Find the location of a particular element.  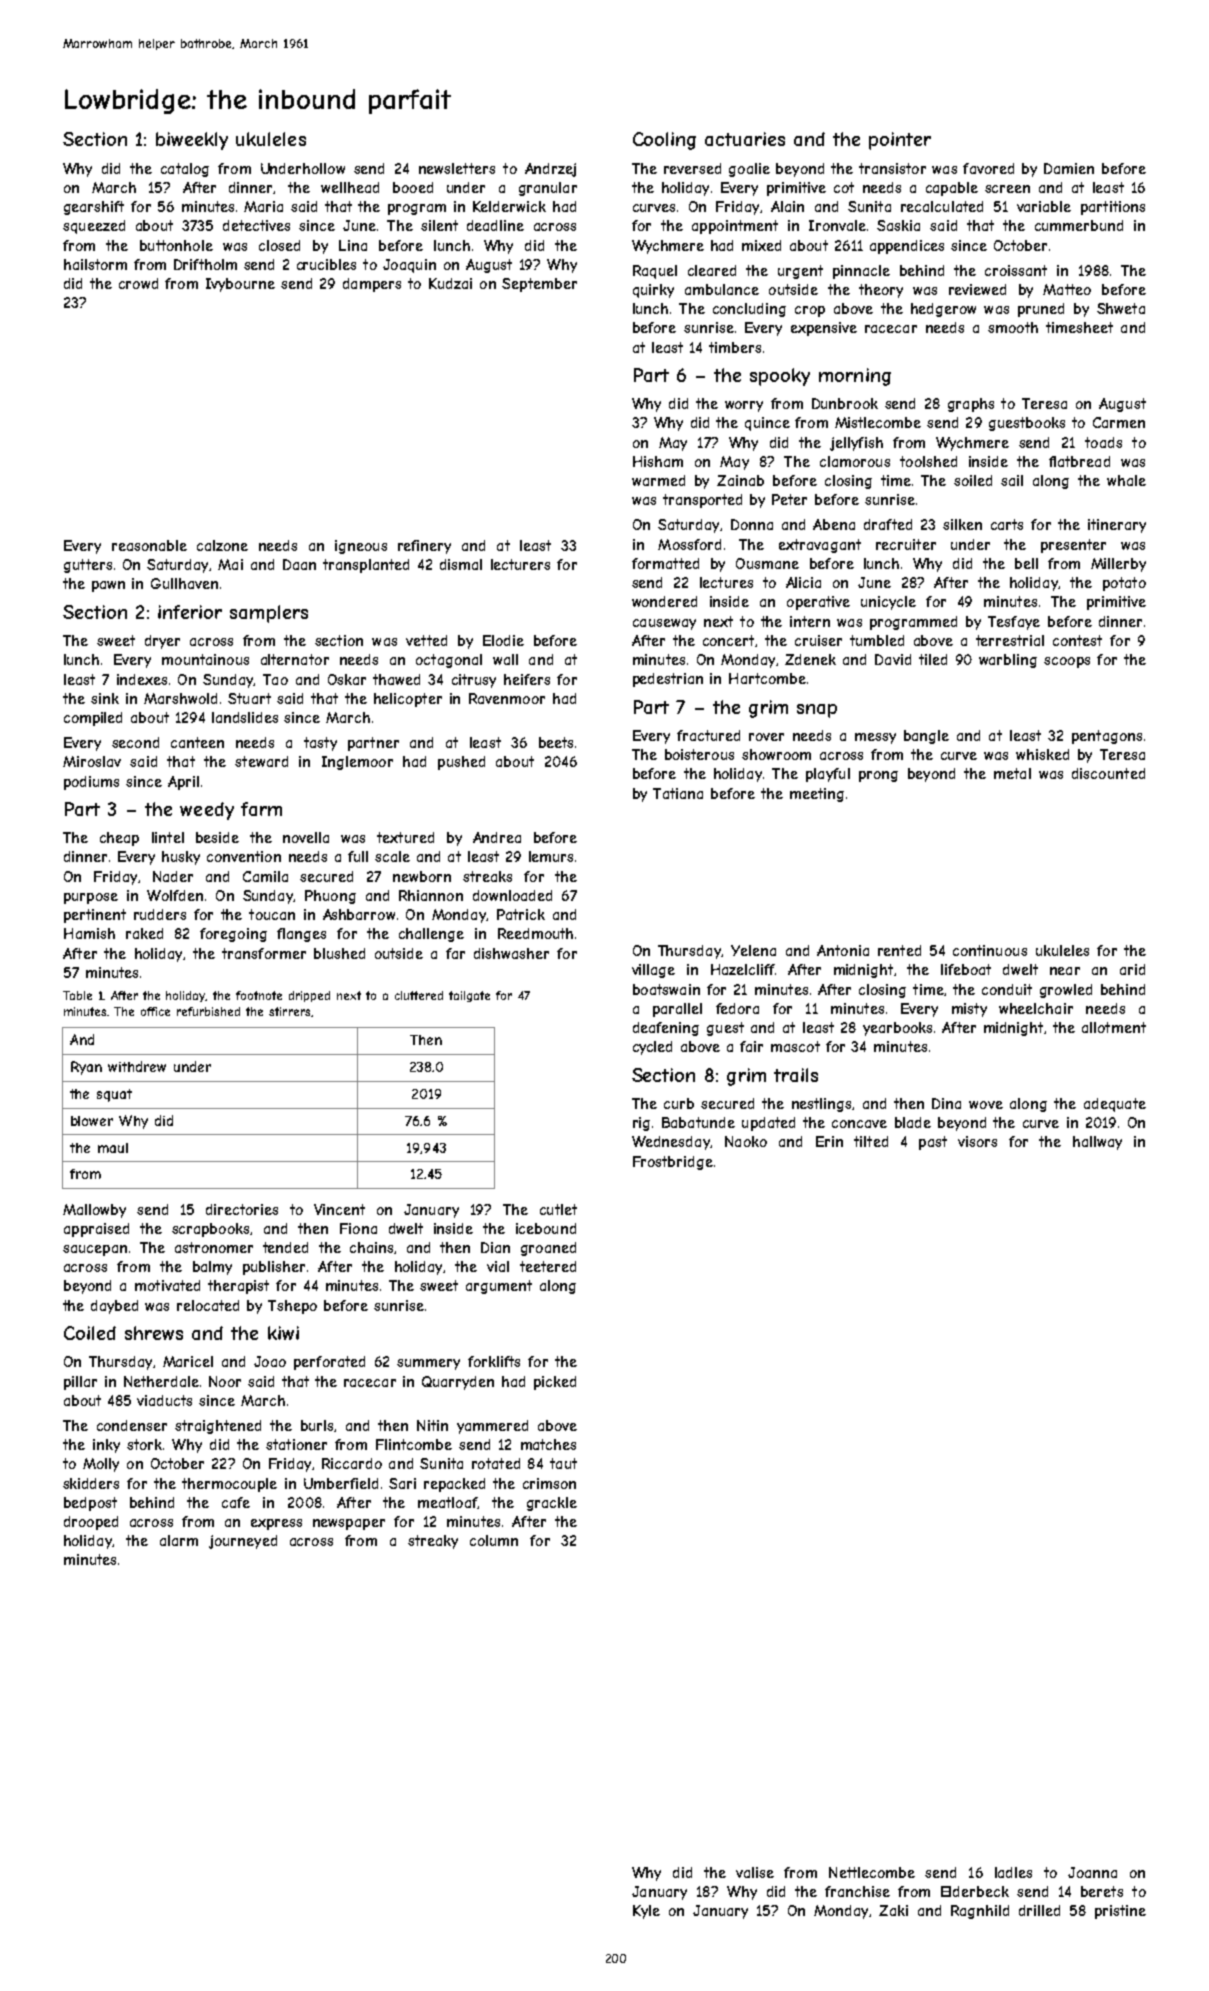

transistor is located at coordinates (892, 168).
